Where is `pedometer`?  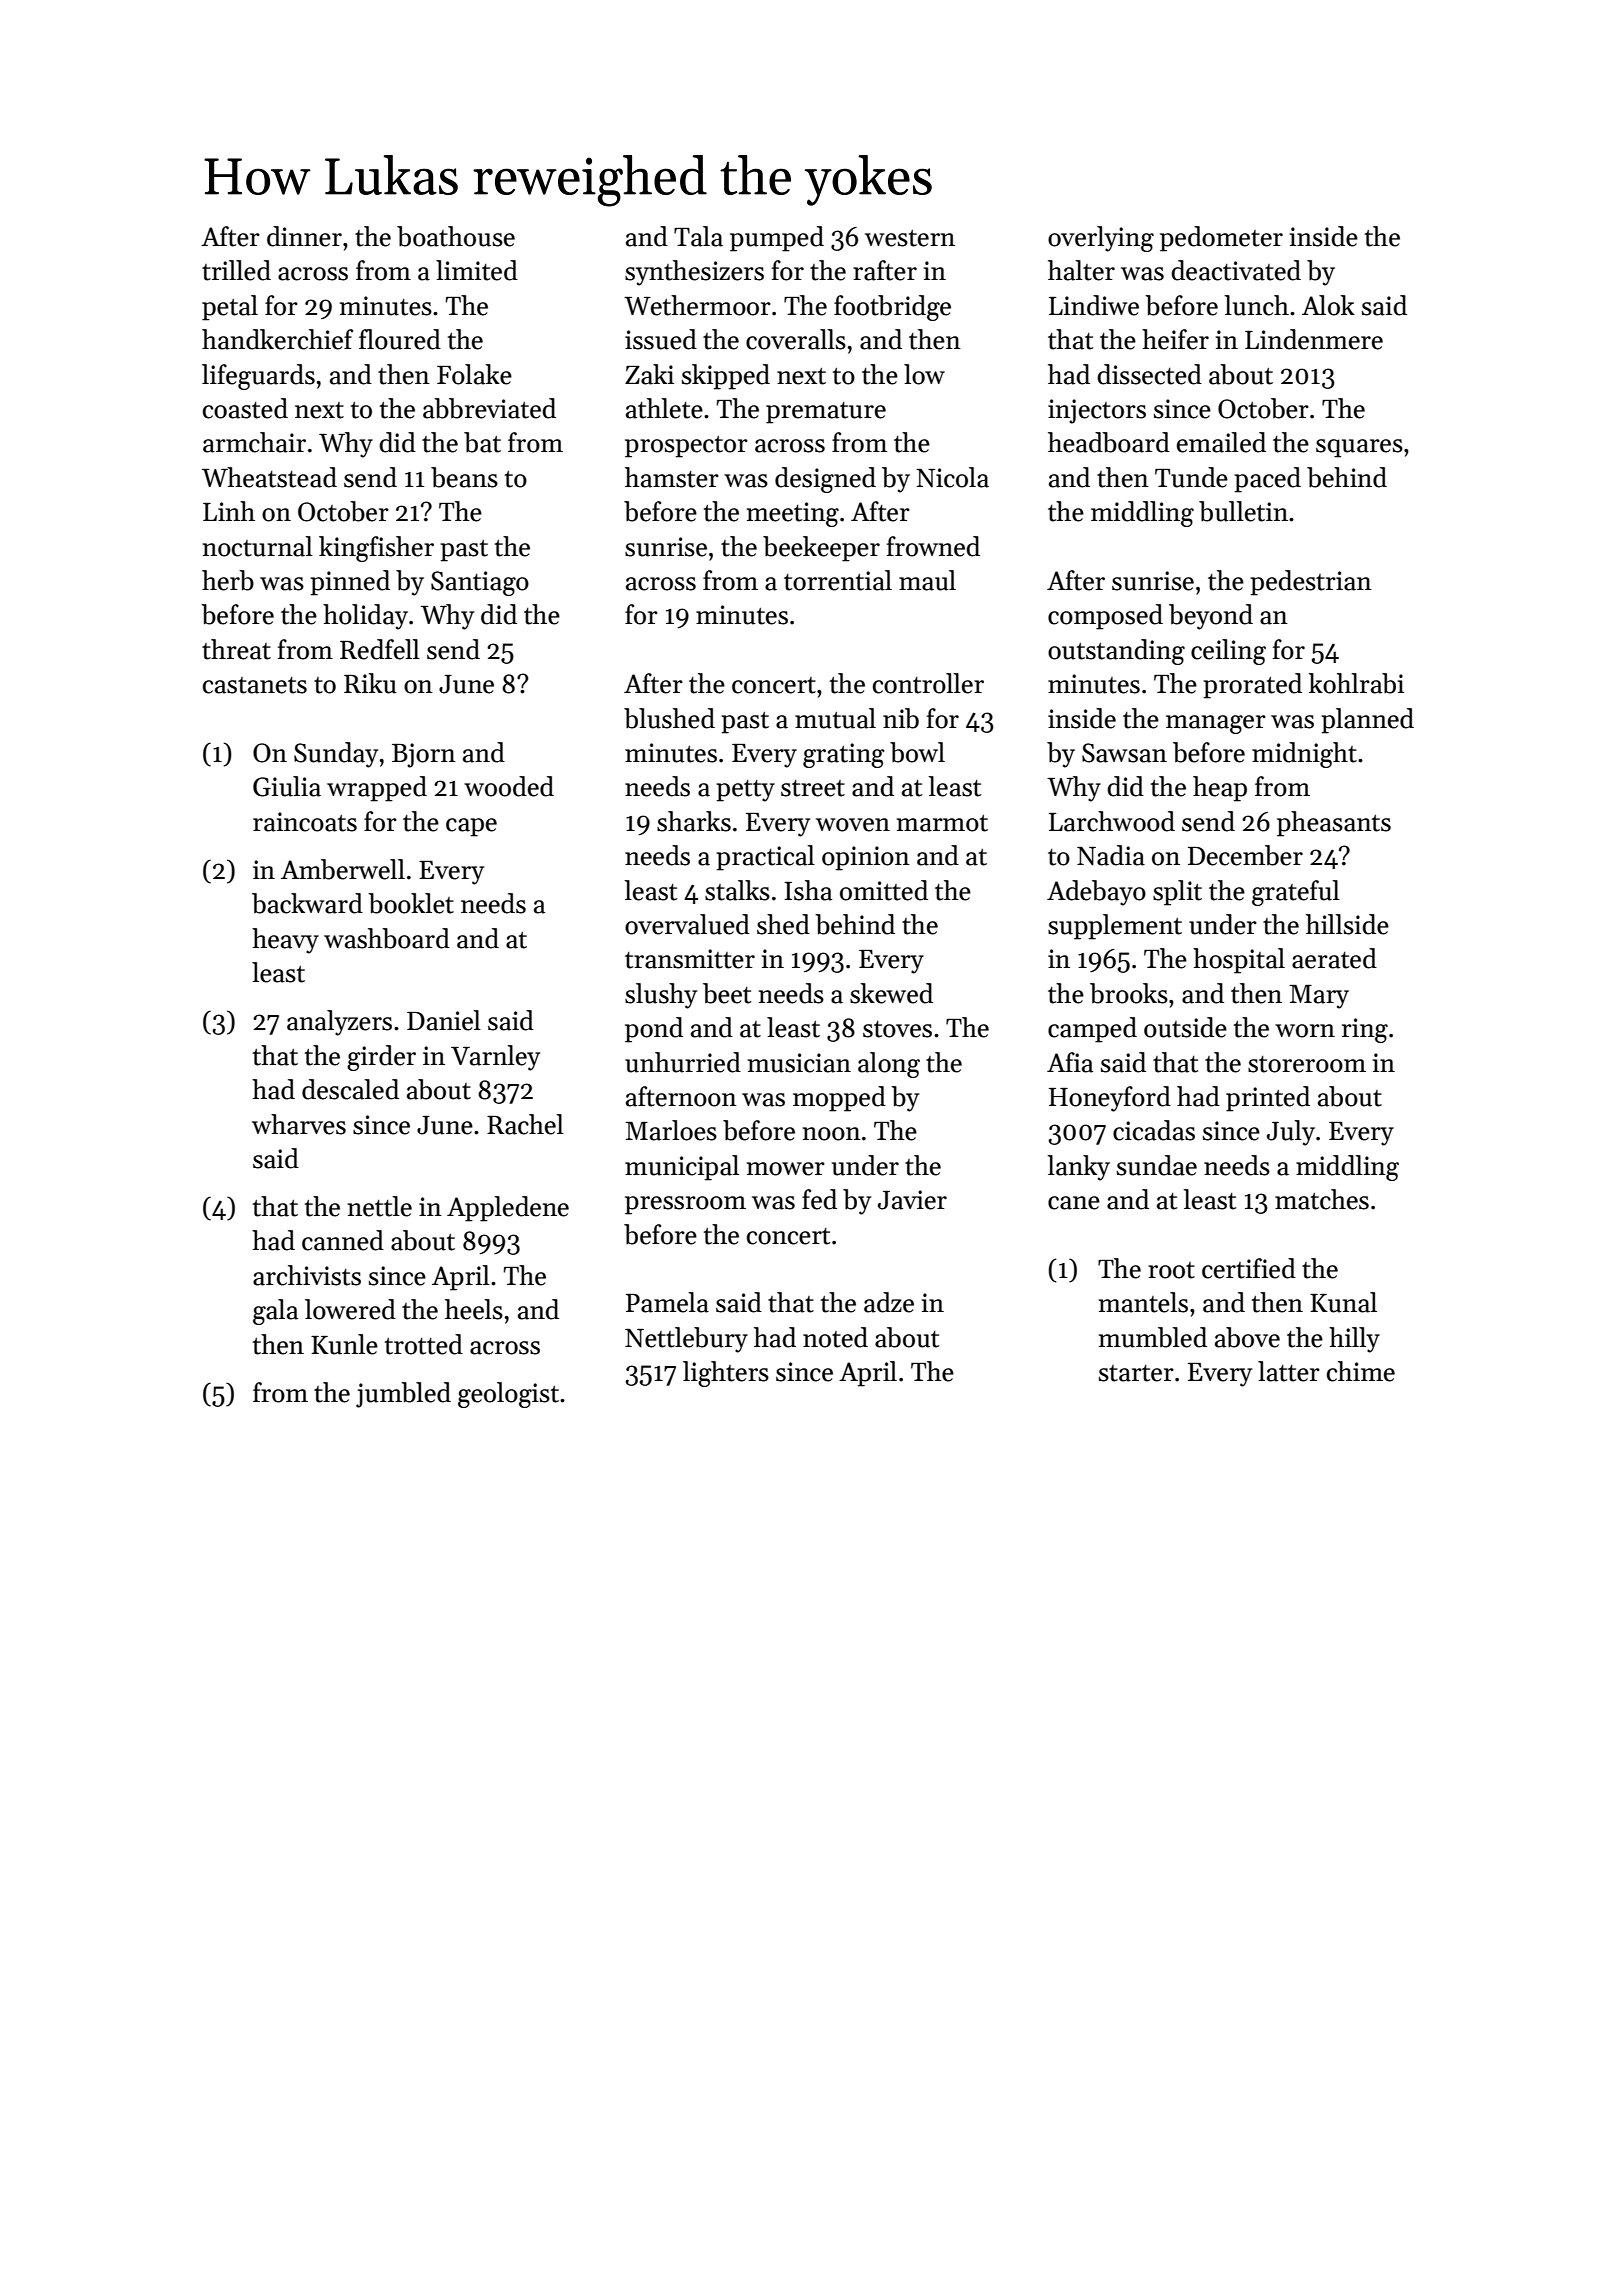
pedometer is located at coordinates (1221, 239).
